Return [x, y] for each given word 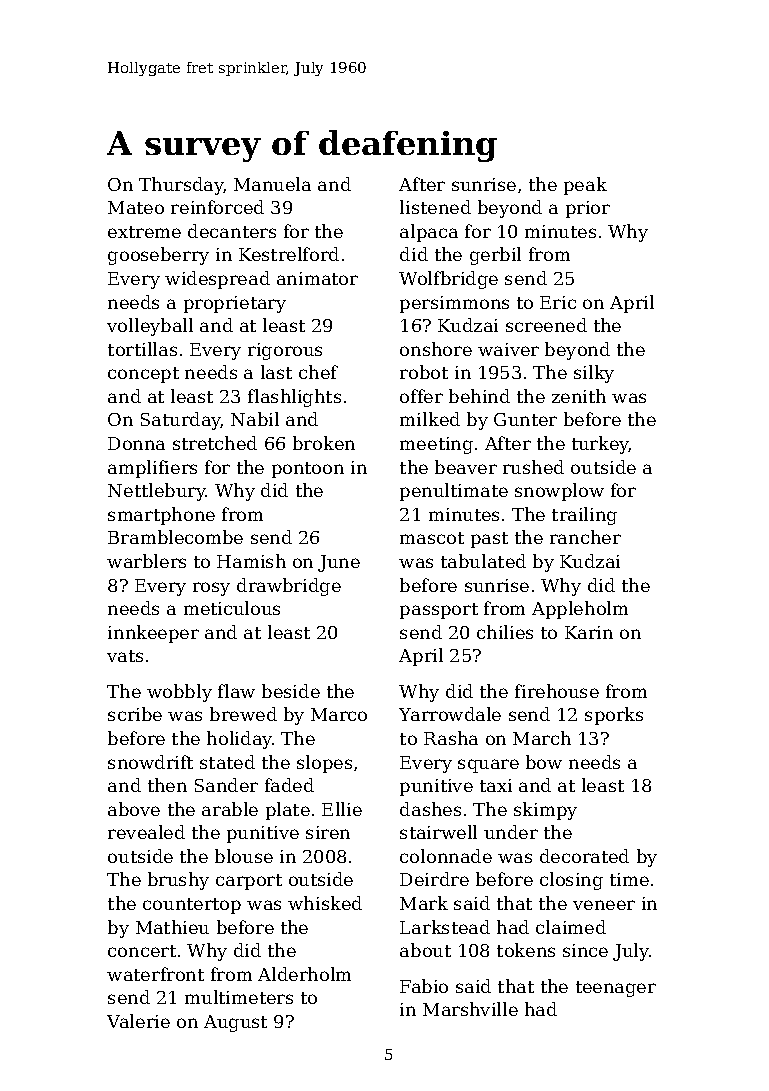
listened [435, 207]
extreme [144, 232]
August [235, 1023]
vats [125, 656]
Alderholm [304, 974]
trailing [584, 516]
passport [439, 611]
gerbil [495, 256]
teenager [616, 989]
